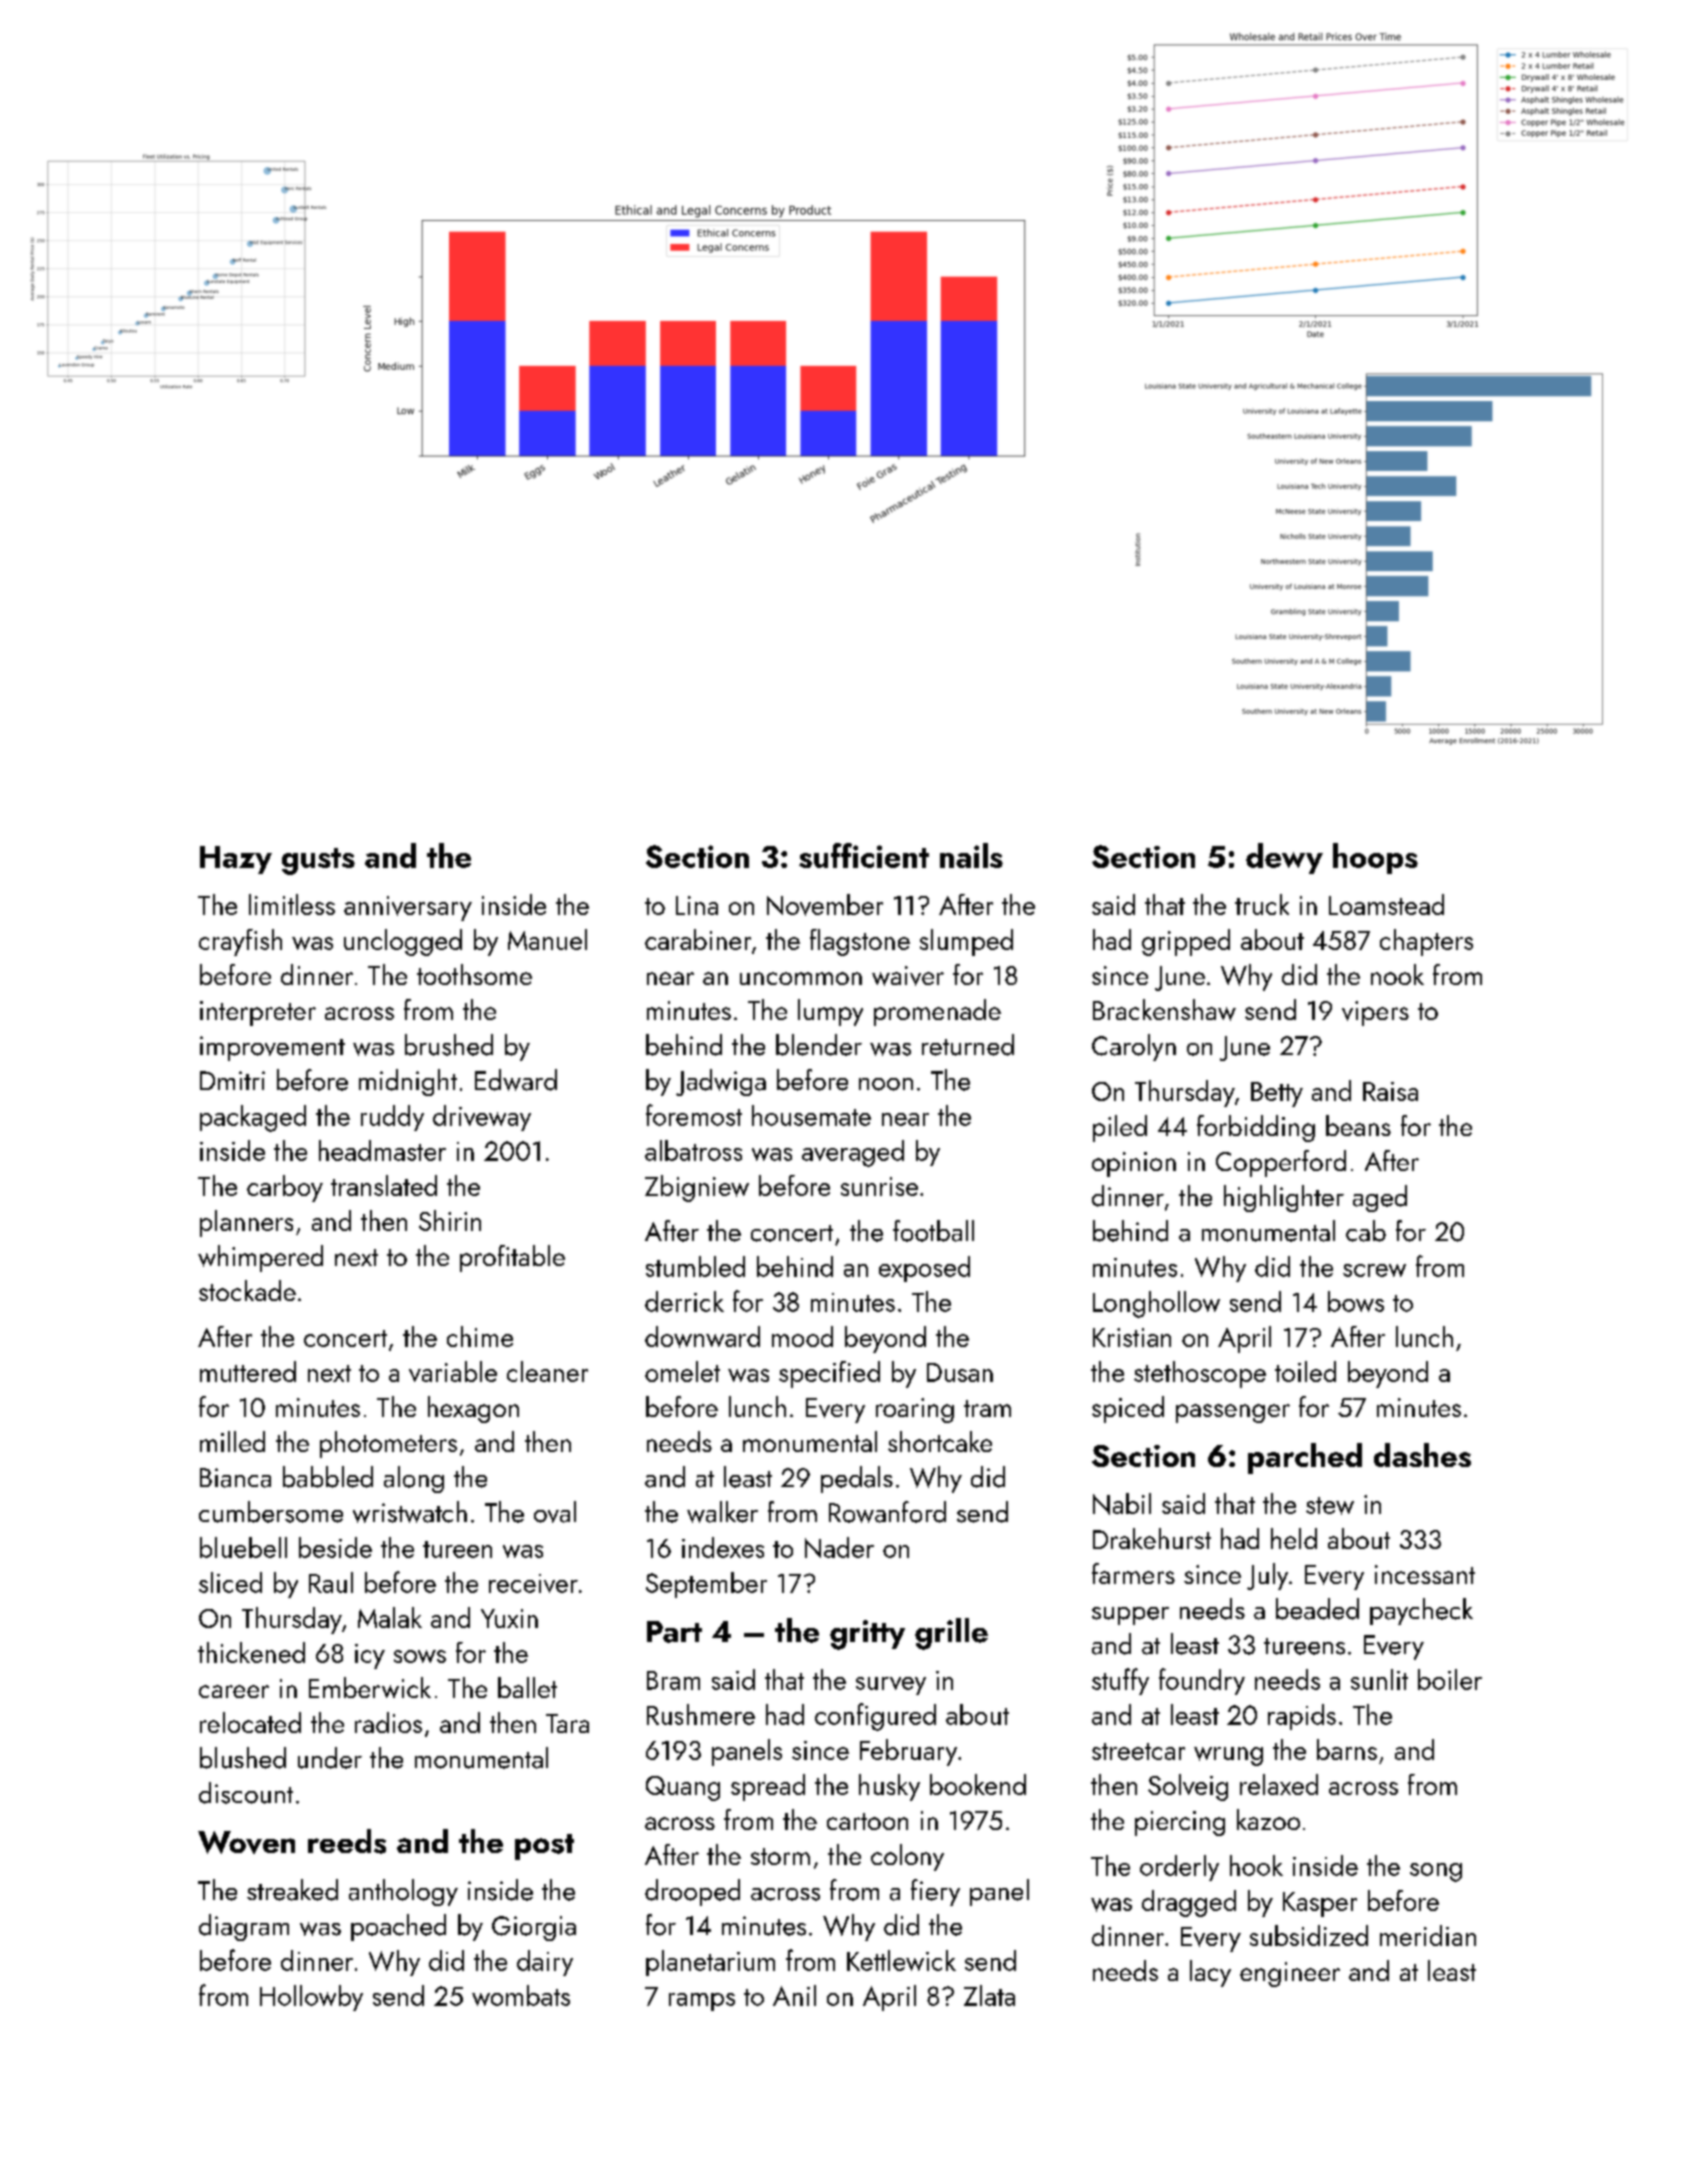 The height and width of the screenshot is (2178, 1683). I want to click on Jadwiga, so click(721, 1082).
